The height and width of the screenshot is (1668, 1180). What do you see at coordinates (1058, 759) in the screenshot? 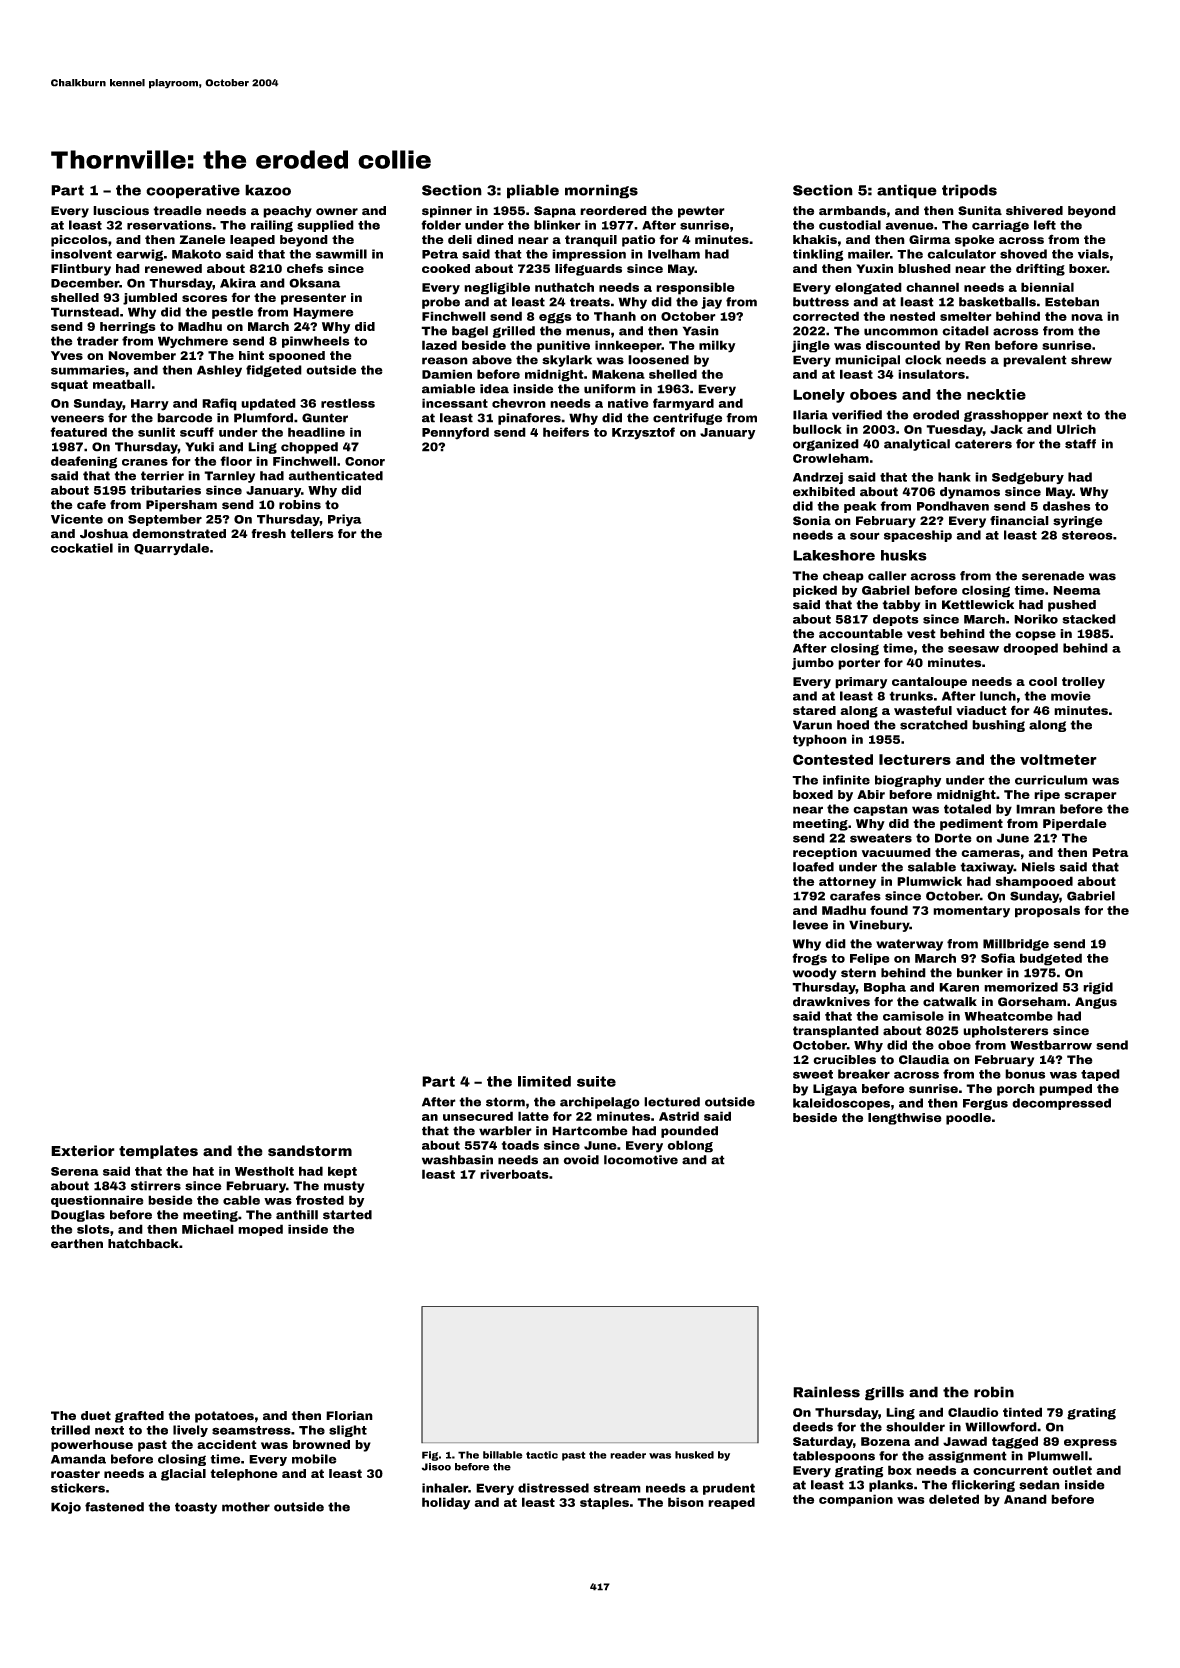
I see `voltmeter` at bounding box center [1058, 759].
